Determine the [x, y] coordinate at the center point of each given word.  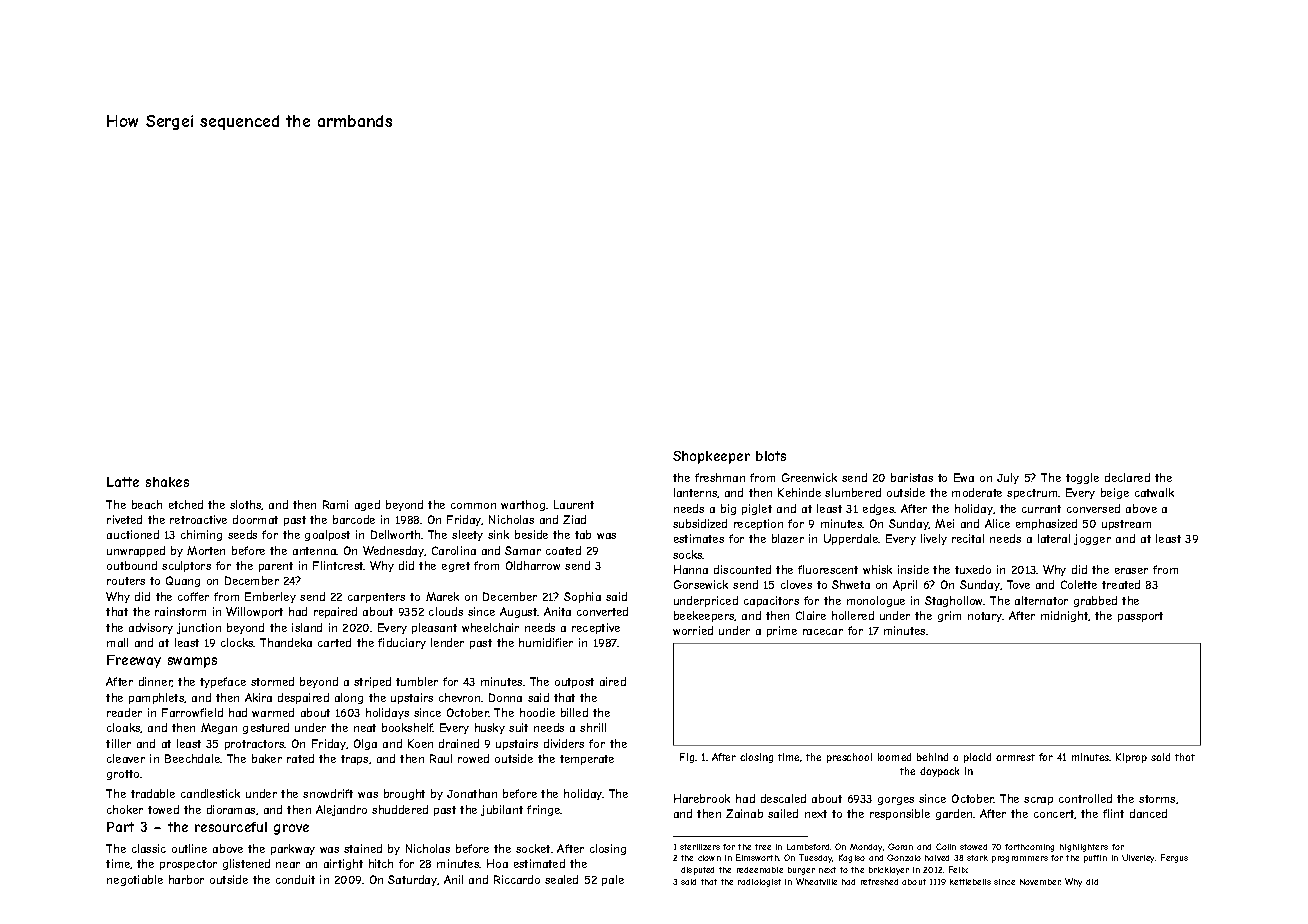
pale [613, 880]
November [1040, 882]
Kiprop [1131, 758]
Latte [123, 482]
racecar [823, 632]
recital [968, 538]
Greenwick [809, 477]
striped [372, 682]
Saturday [412, 880]
